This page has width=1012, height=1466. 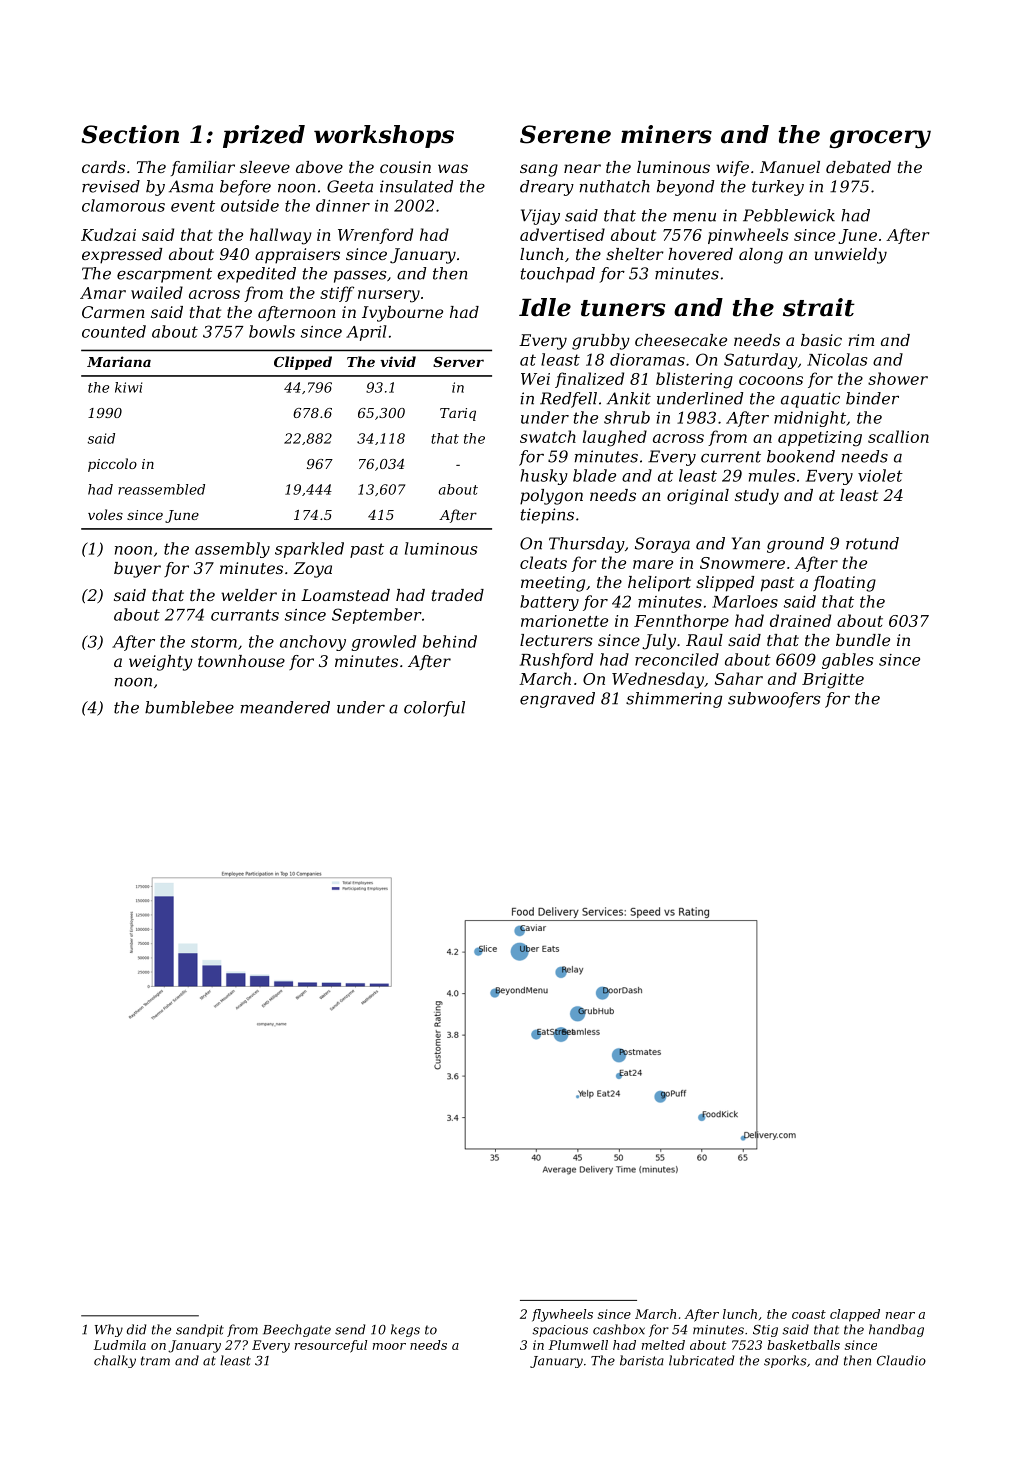 I want to click on Server, so click(x=458, y=362).
